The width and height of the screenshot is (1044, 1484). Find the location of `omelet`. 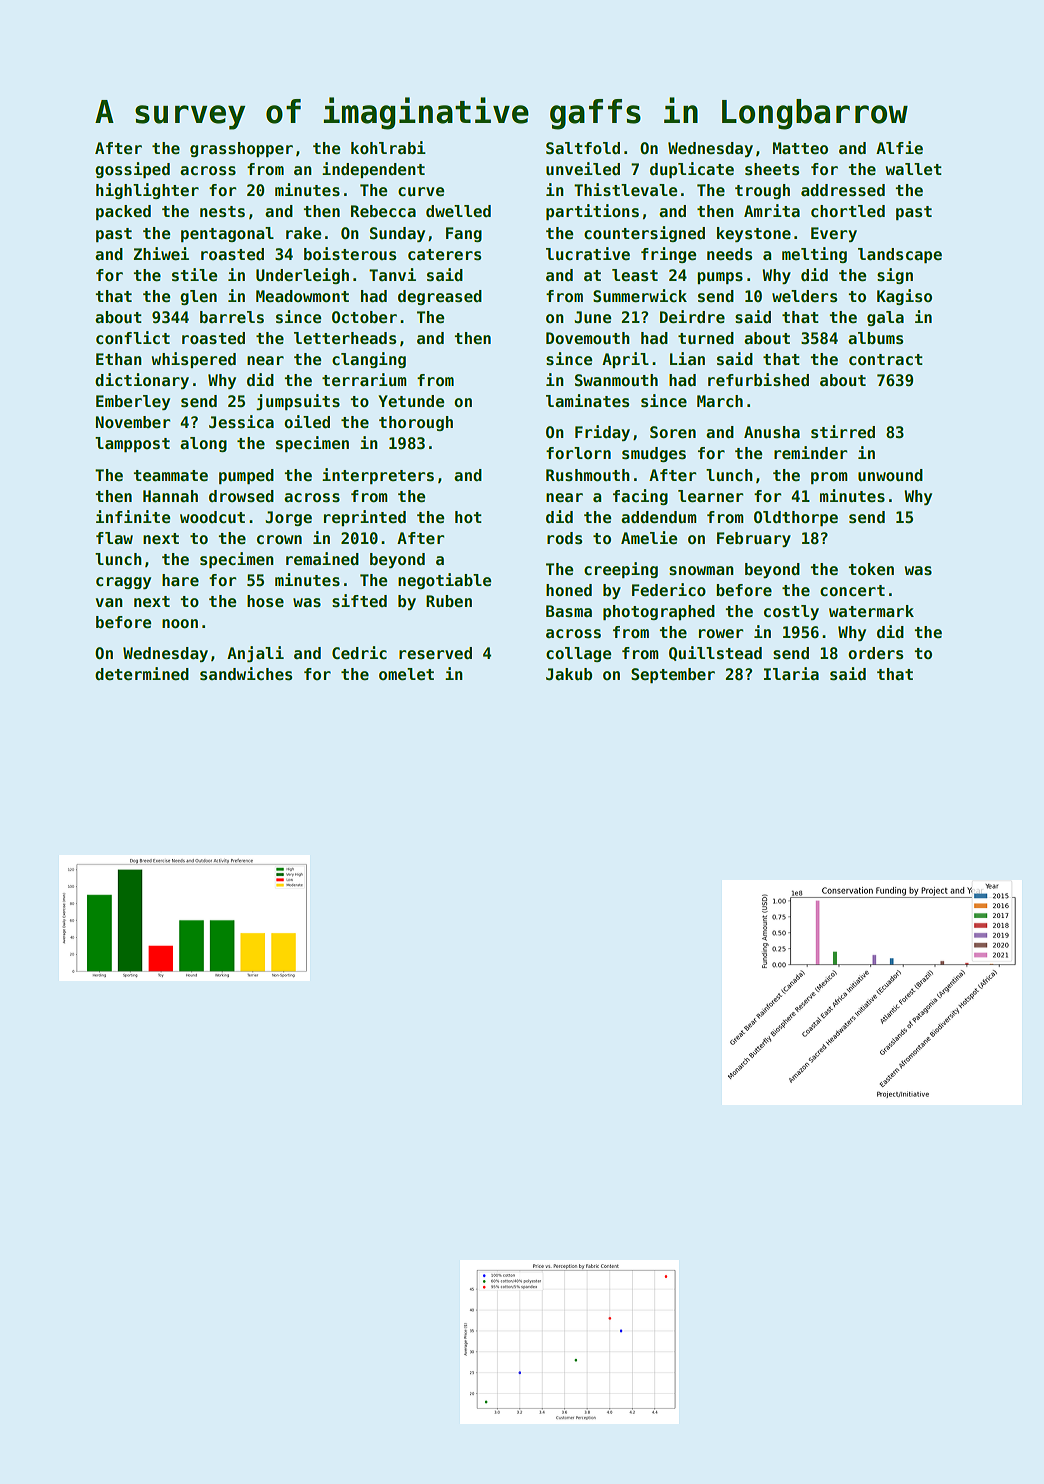

omelet is located at coordinates (406, 674).
